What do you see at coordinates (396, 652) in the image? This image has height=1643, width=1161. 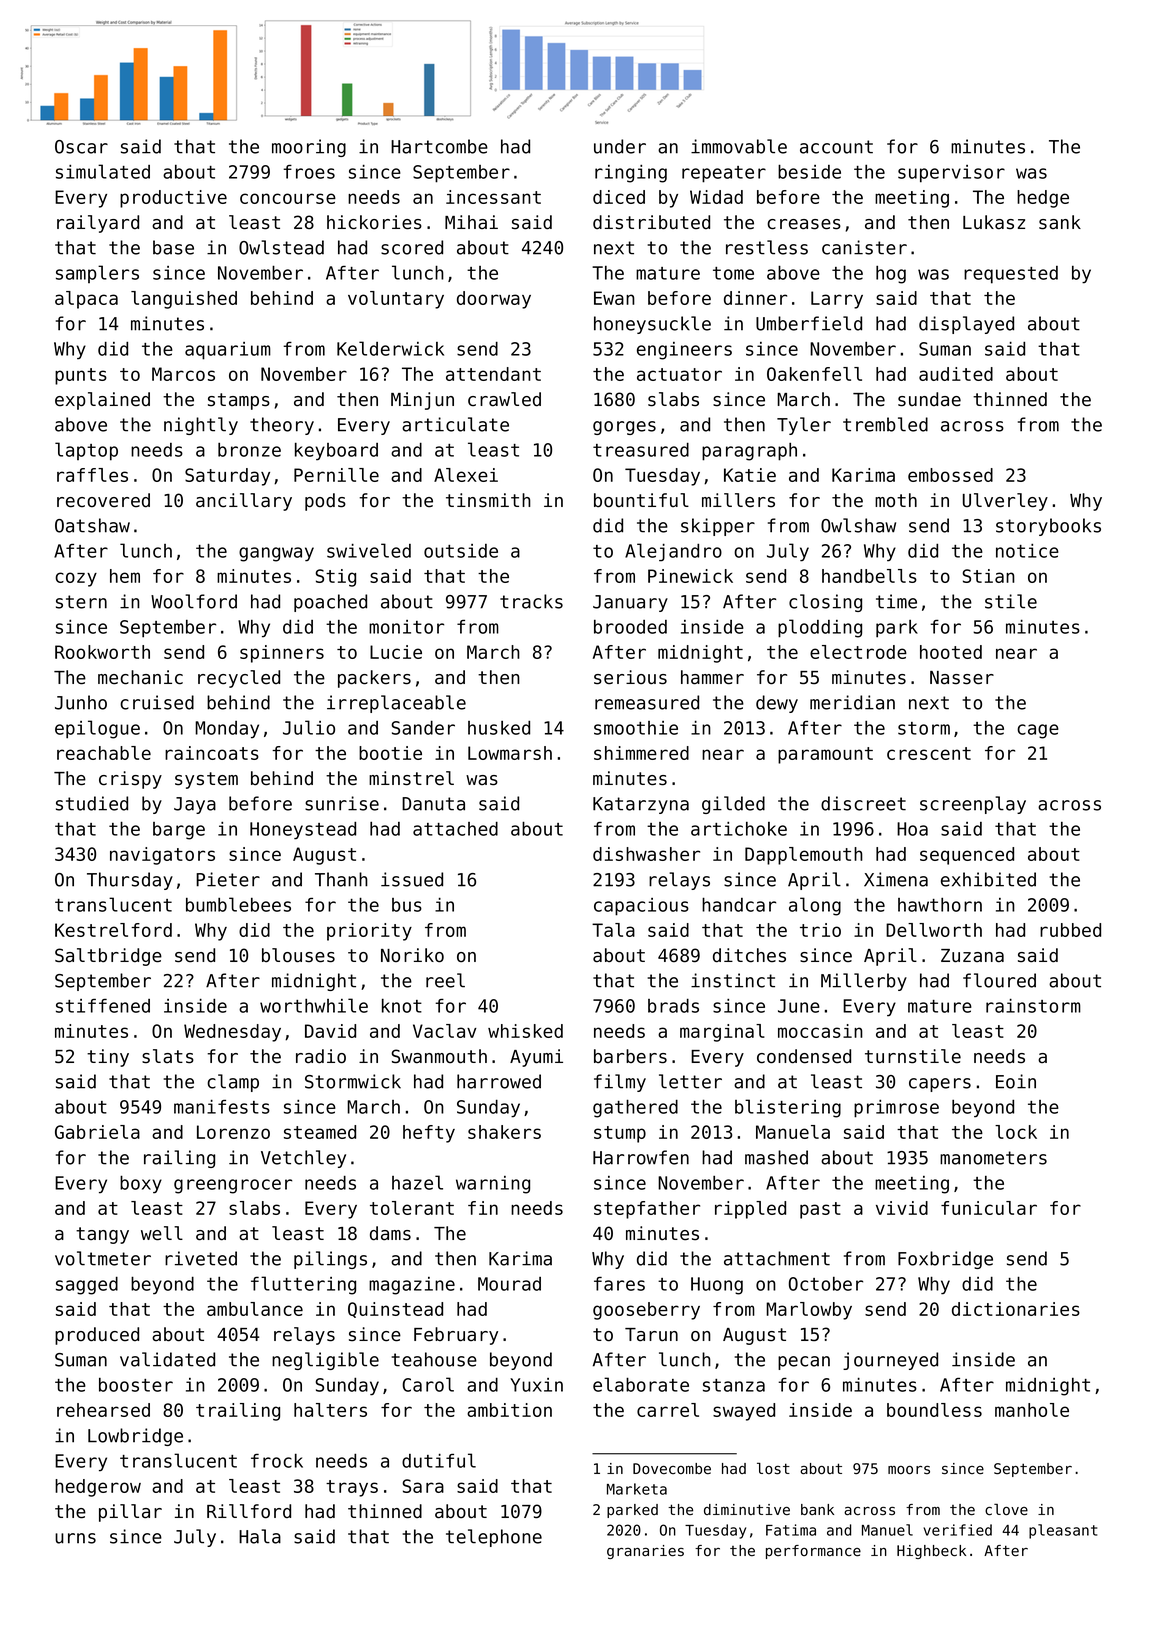 I see `Lucie` at bounding box center [396, 652].
